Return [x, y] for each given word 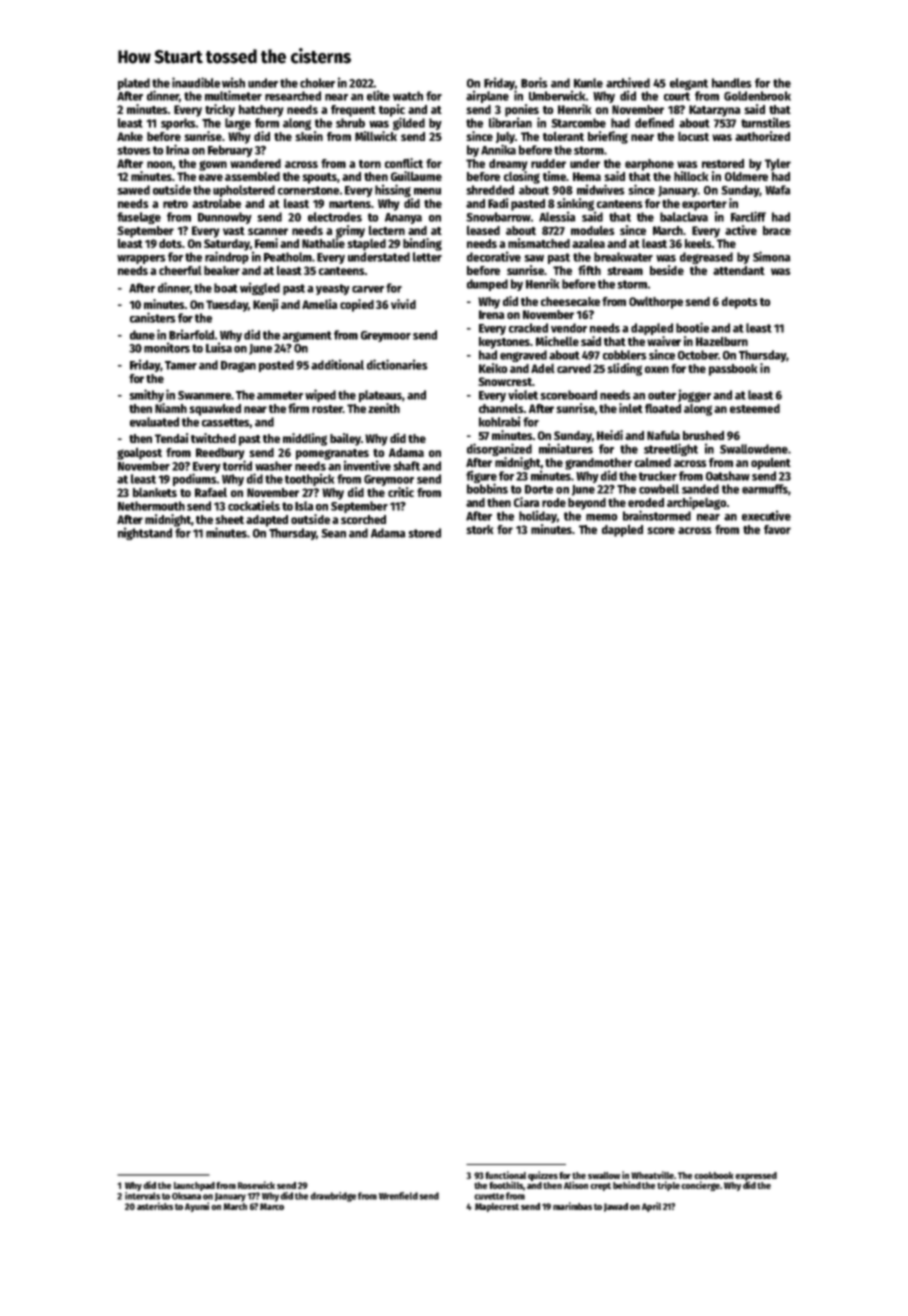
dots [170, 243]
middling [305, 439]
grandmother [598, 464]
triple [668, 1186]
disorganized [499, 449]
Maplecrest [497, 1207]
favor [777, 529]
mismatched [539, 243]
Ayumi [197, 1207]
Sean [333, 533]
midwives [601, 189]
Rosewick [256, 1185]
